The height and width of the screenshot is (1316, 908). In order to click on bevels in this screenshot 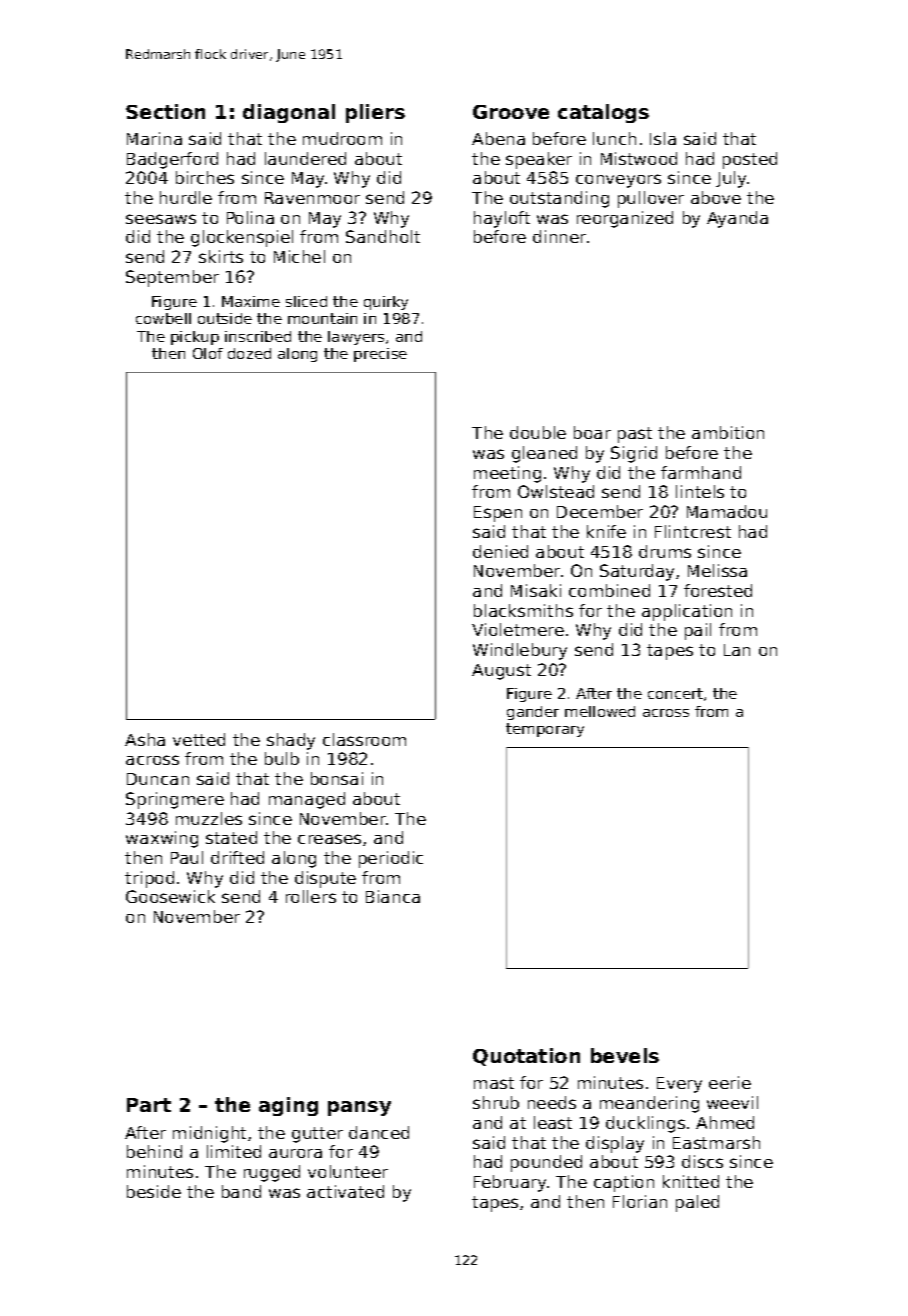, I will do `click(625, 1055)`.
